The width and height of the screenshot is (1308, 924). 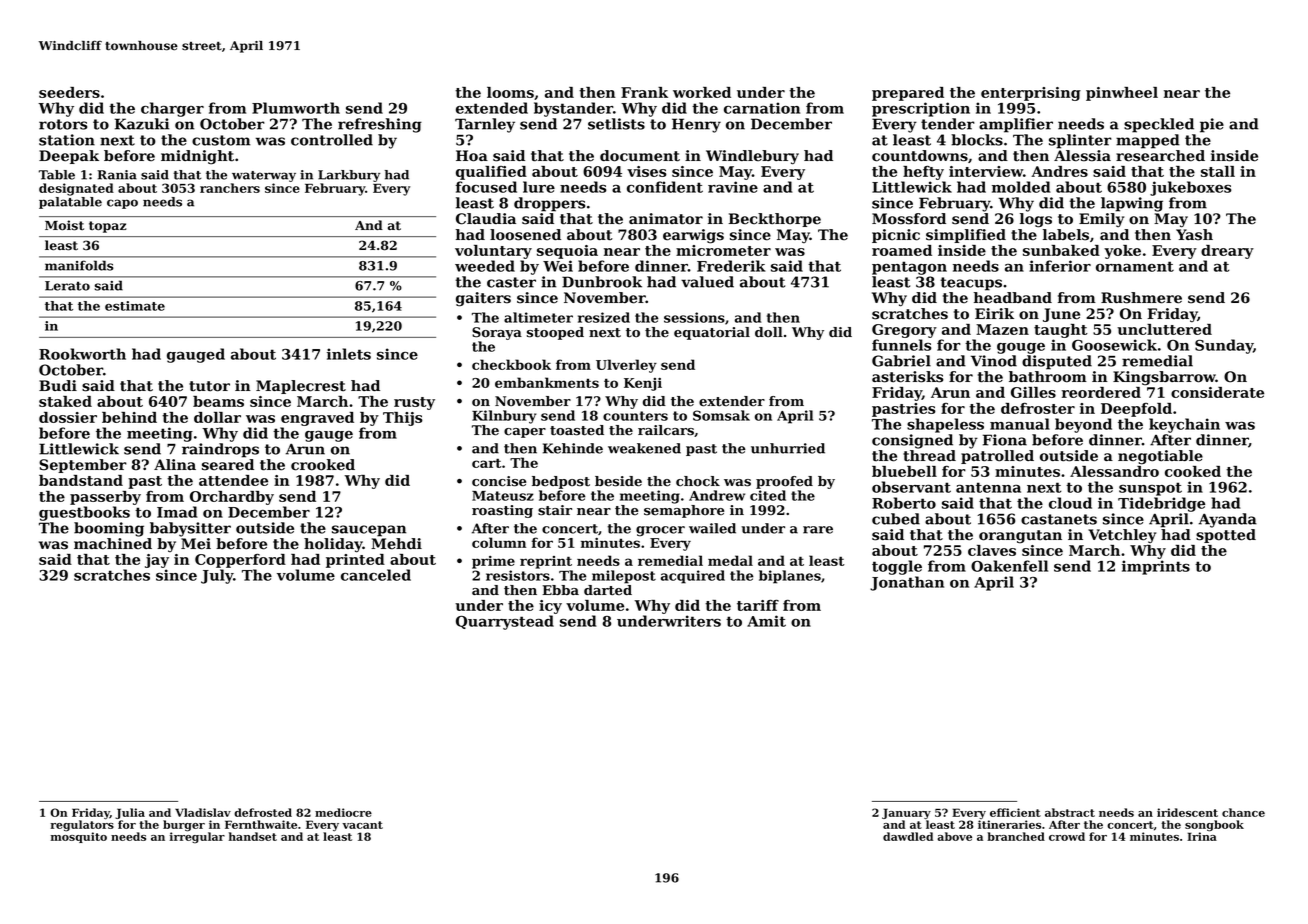 What do you see at coordinates (79, 837) in the screenshot?
I see `mosquito` at bounding box center [79, 837].
